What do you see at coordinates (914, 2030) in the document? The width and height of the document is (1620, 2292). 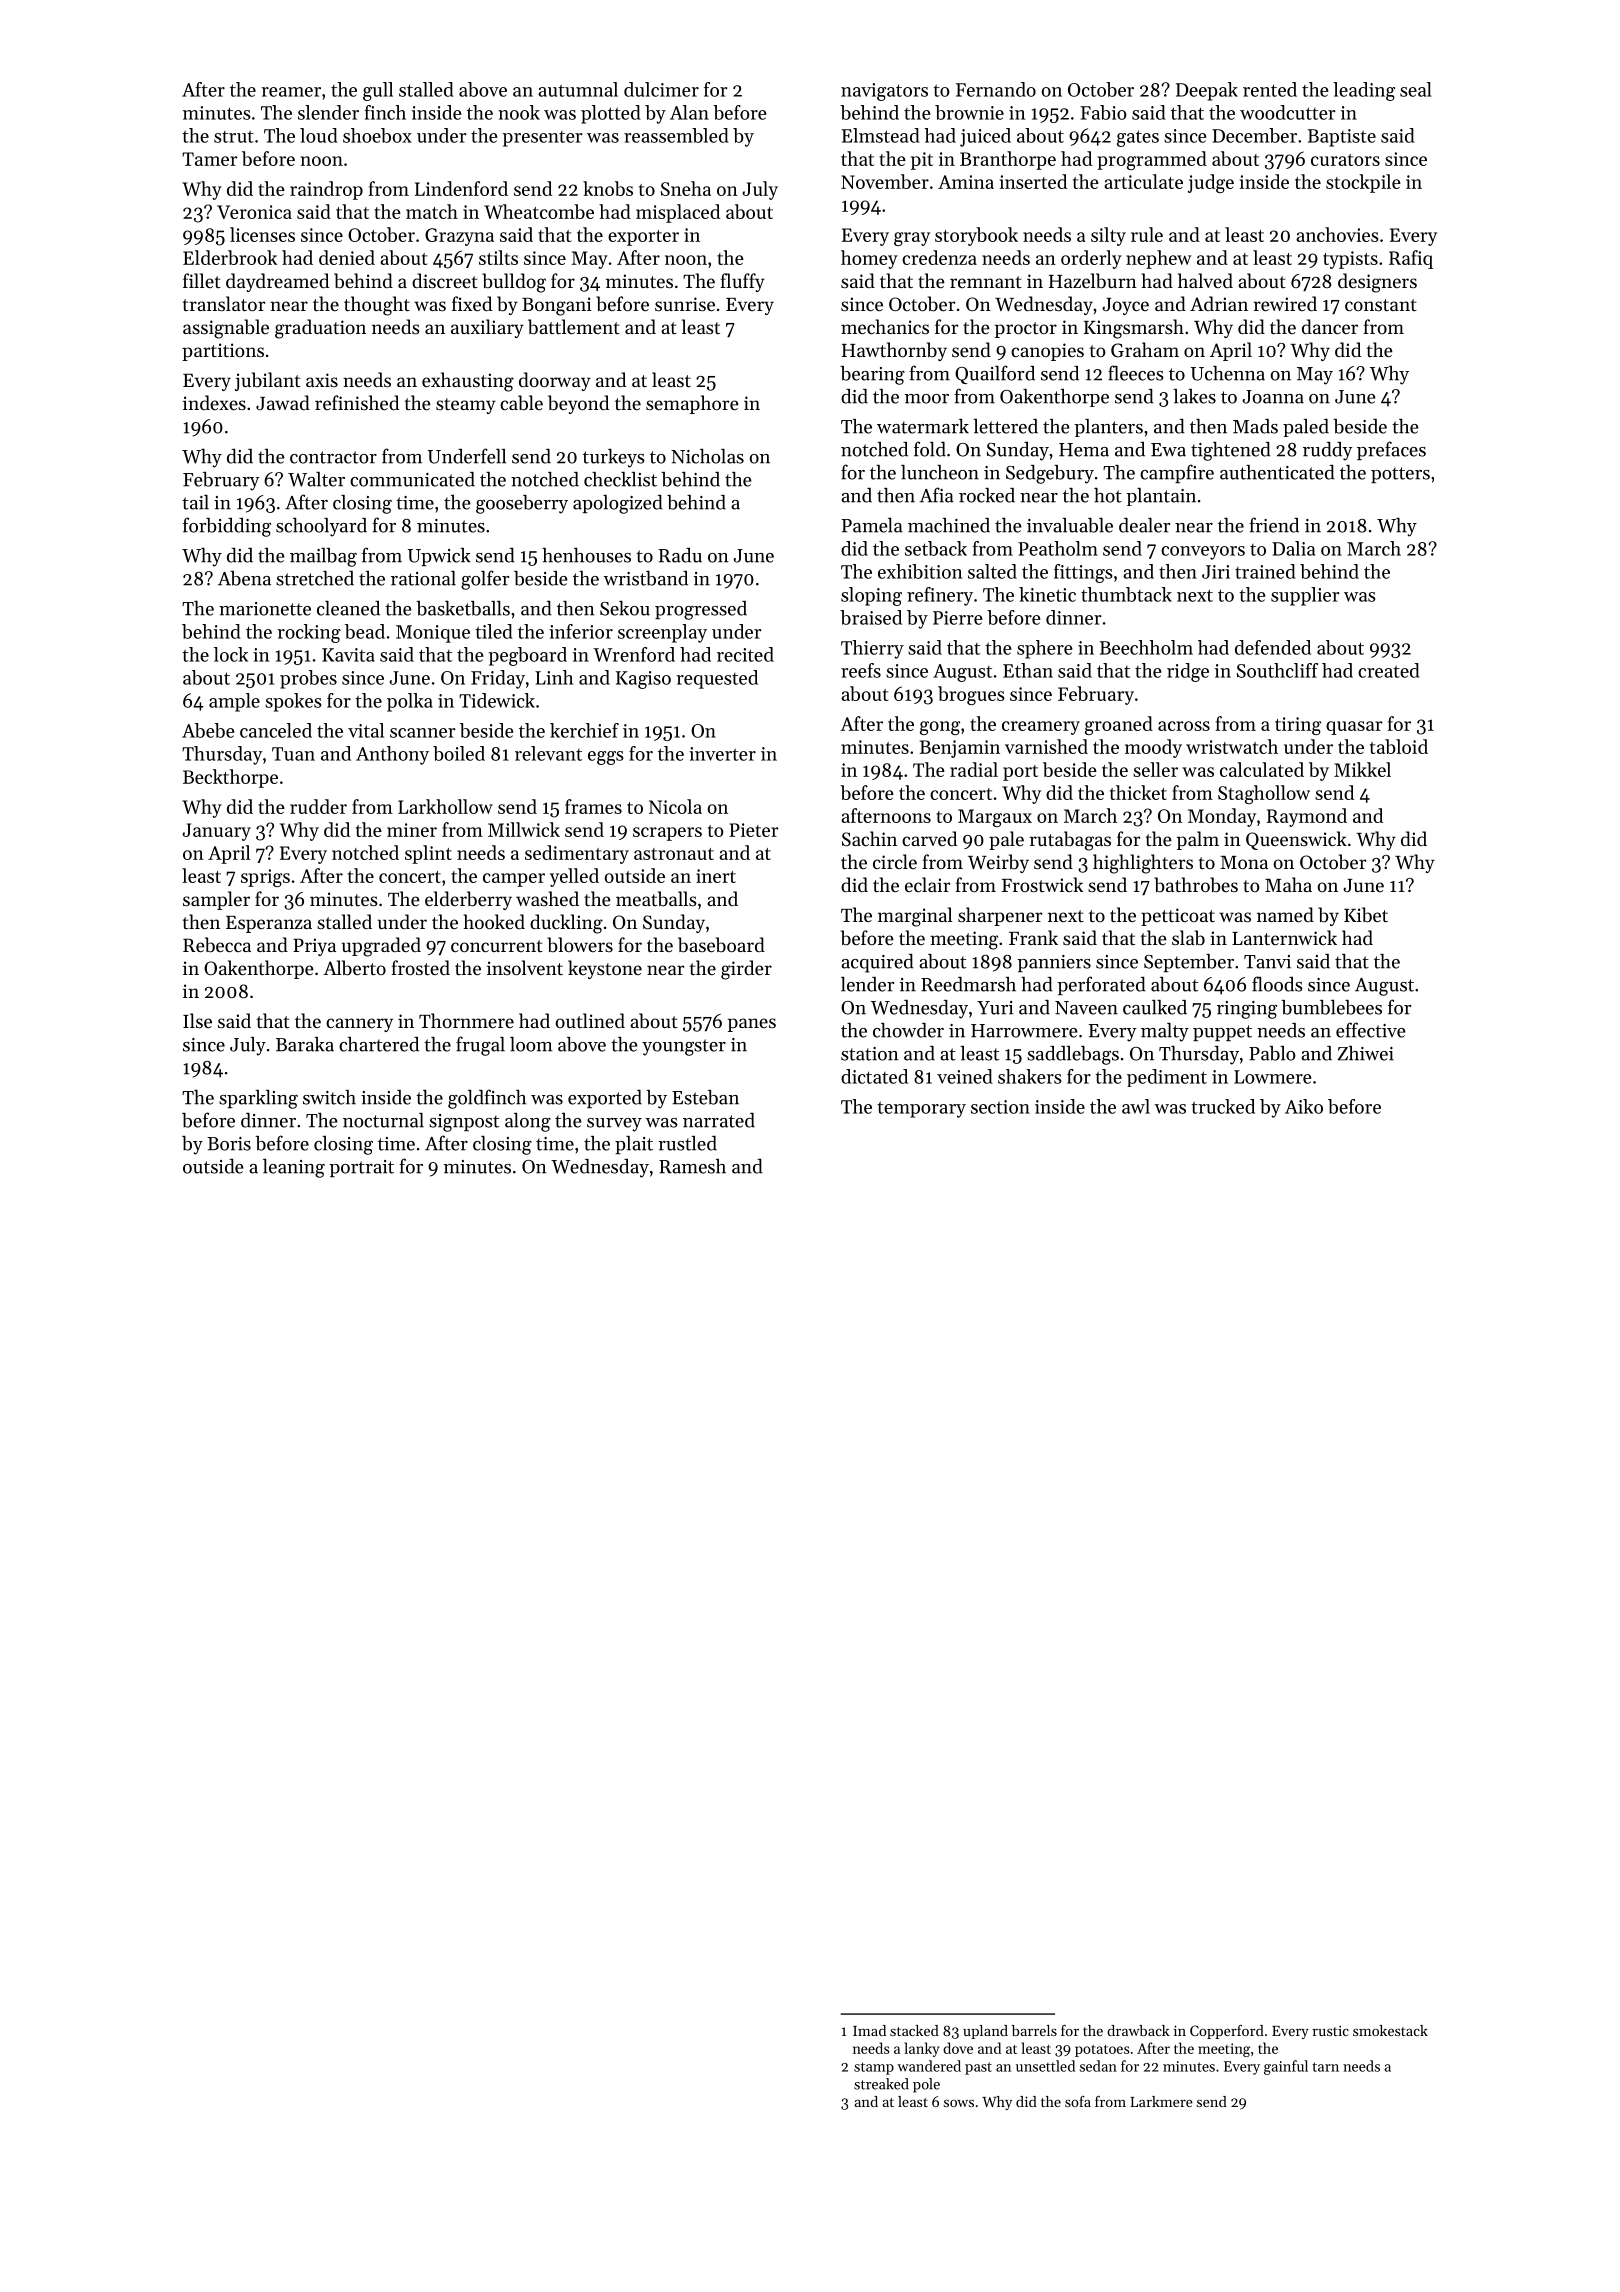 I see `stacked` at bounding box center [914, 2030].
